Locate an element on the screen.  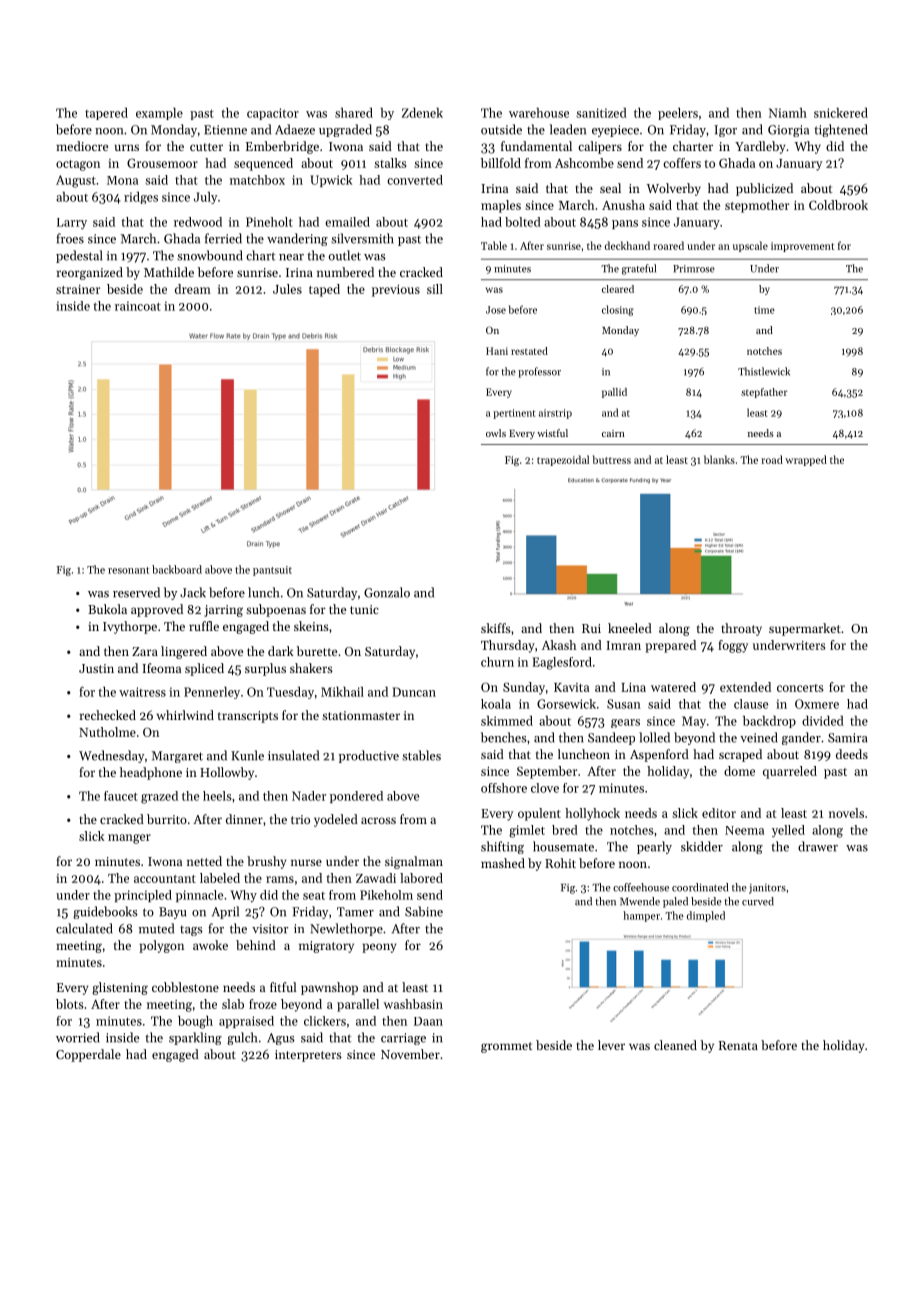
Ifeoma is located at coordinates (161, 668).
